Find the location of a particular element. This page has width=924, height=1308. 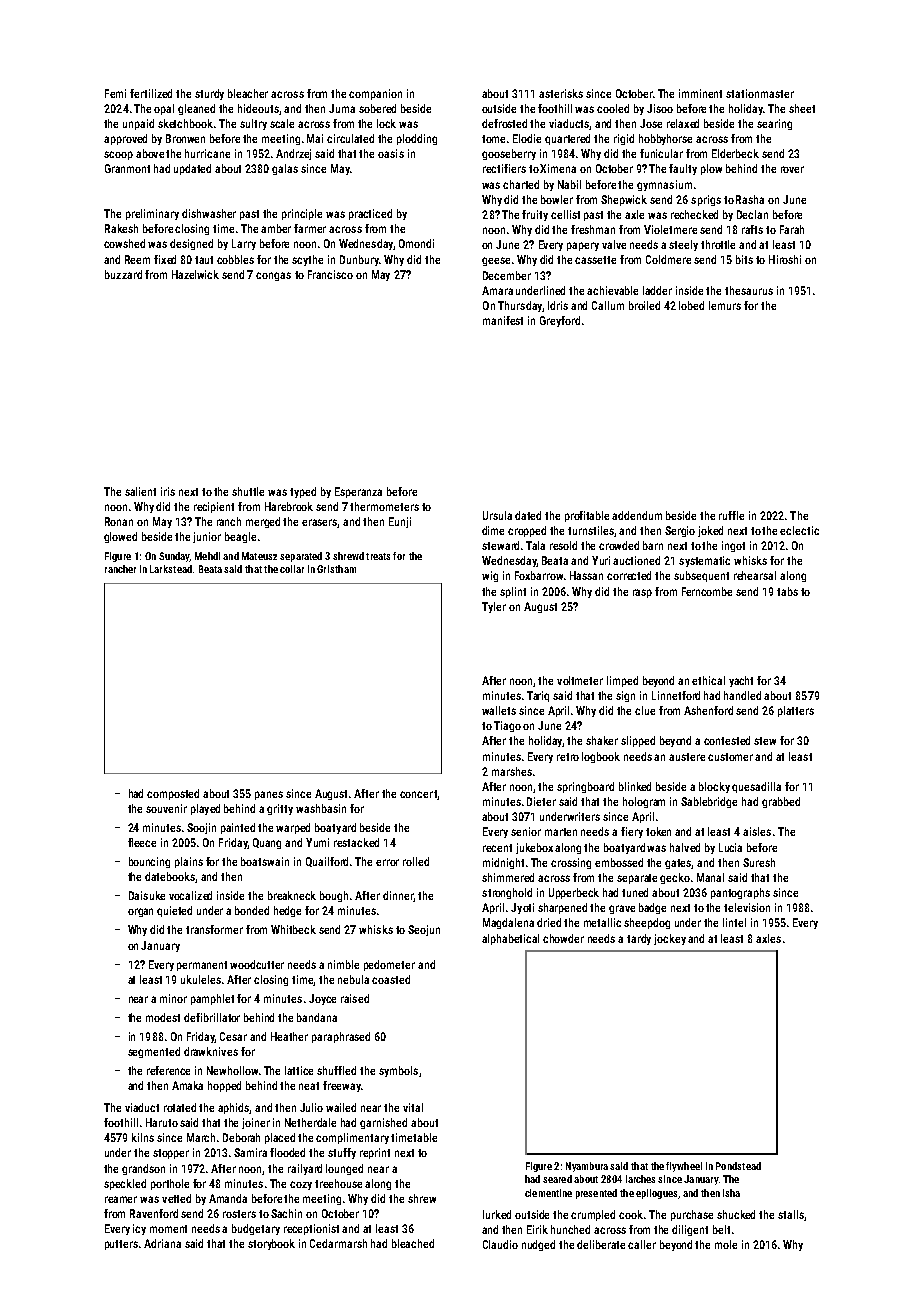

Eunji is located at coordinates (400, 522).
